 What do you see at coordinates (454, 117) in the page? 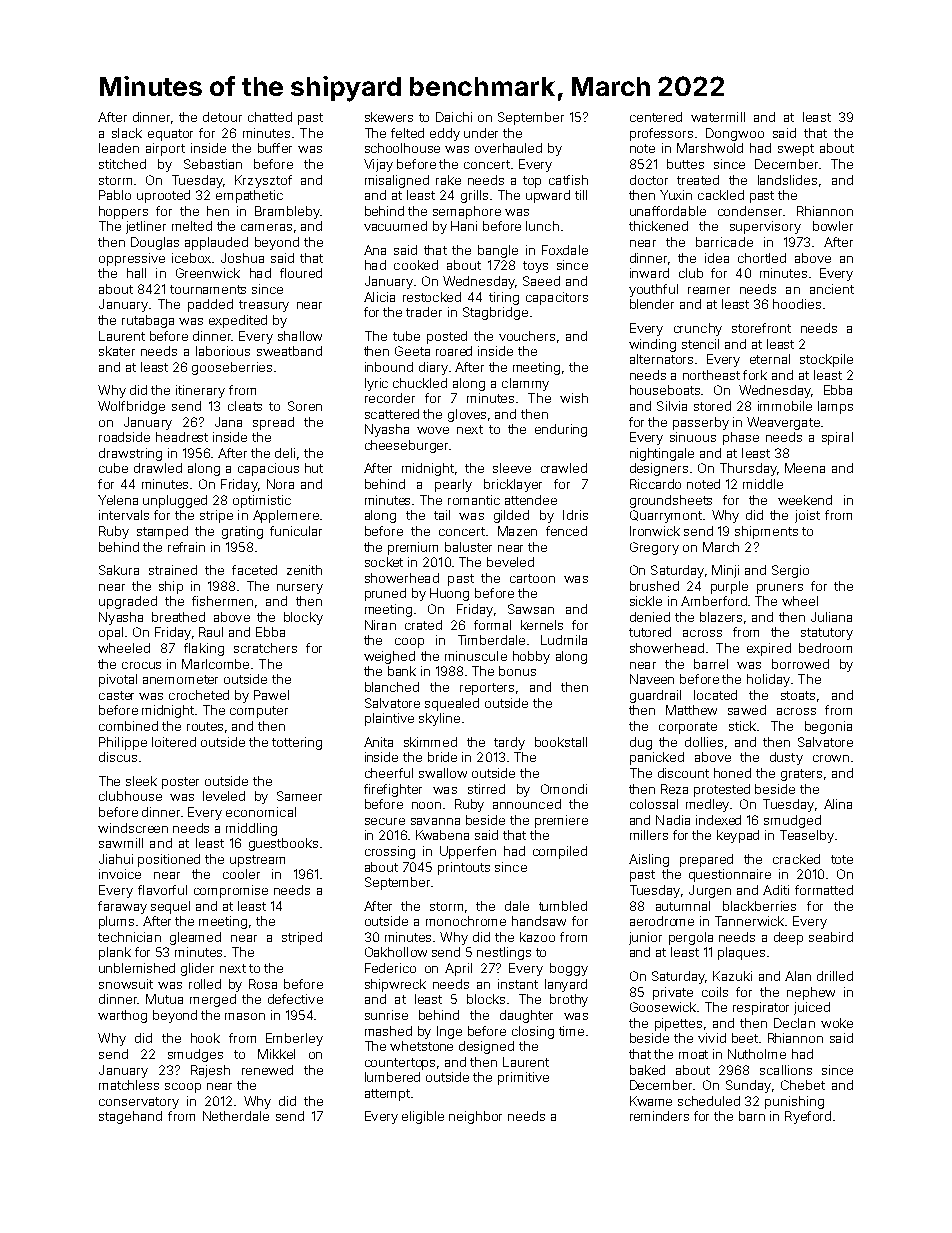
I see `Daichi` at bounding box center [454, 117].
